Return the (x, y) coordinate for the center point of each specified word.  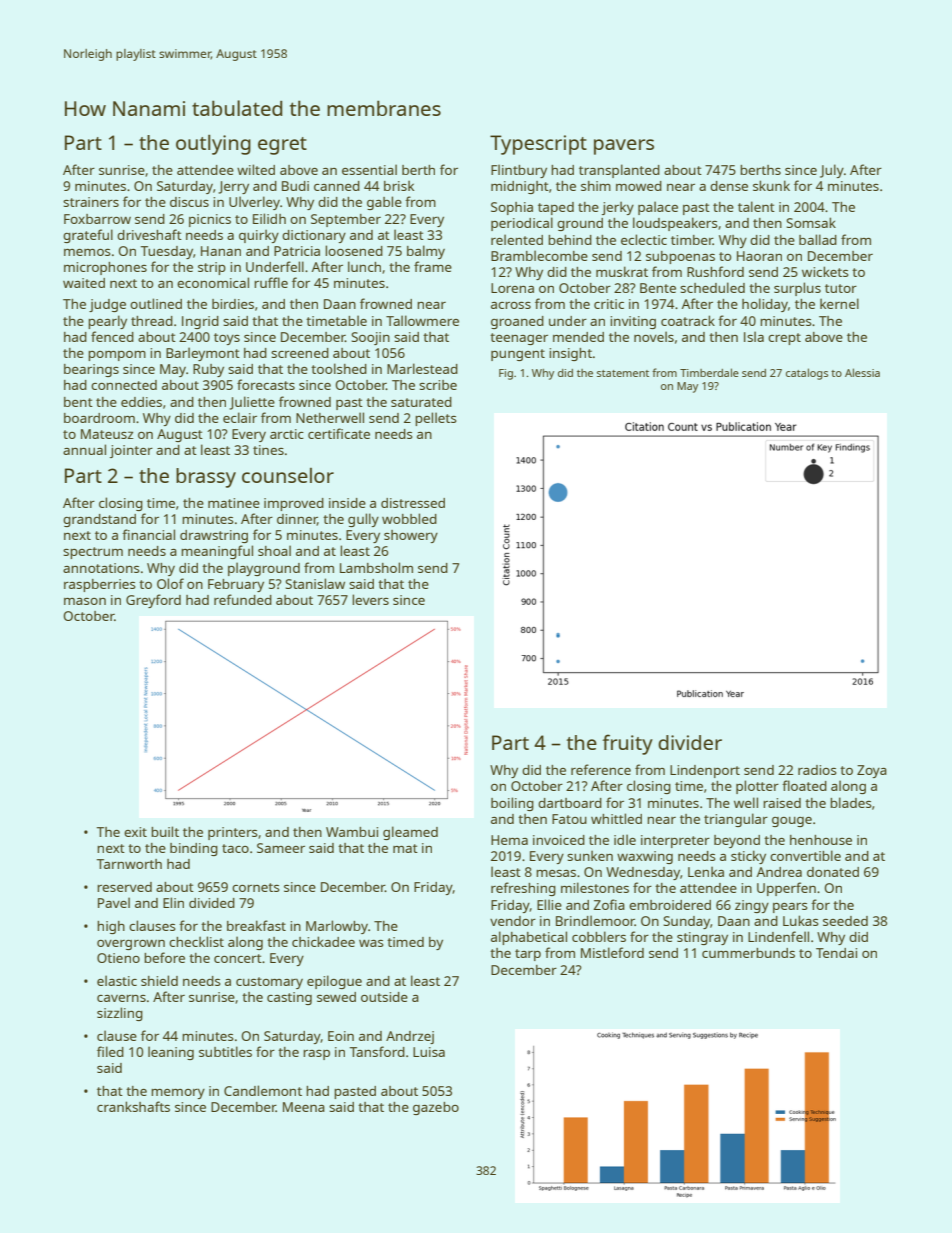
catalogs (807, 374)
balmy (426, 252)
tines (268, 450)
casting (289, 998)
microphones (105, 268)
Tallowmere (422, 320)
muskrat (622, 271)
